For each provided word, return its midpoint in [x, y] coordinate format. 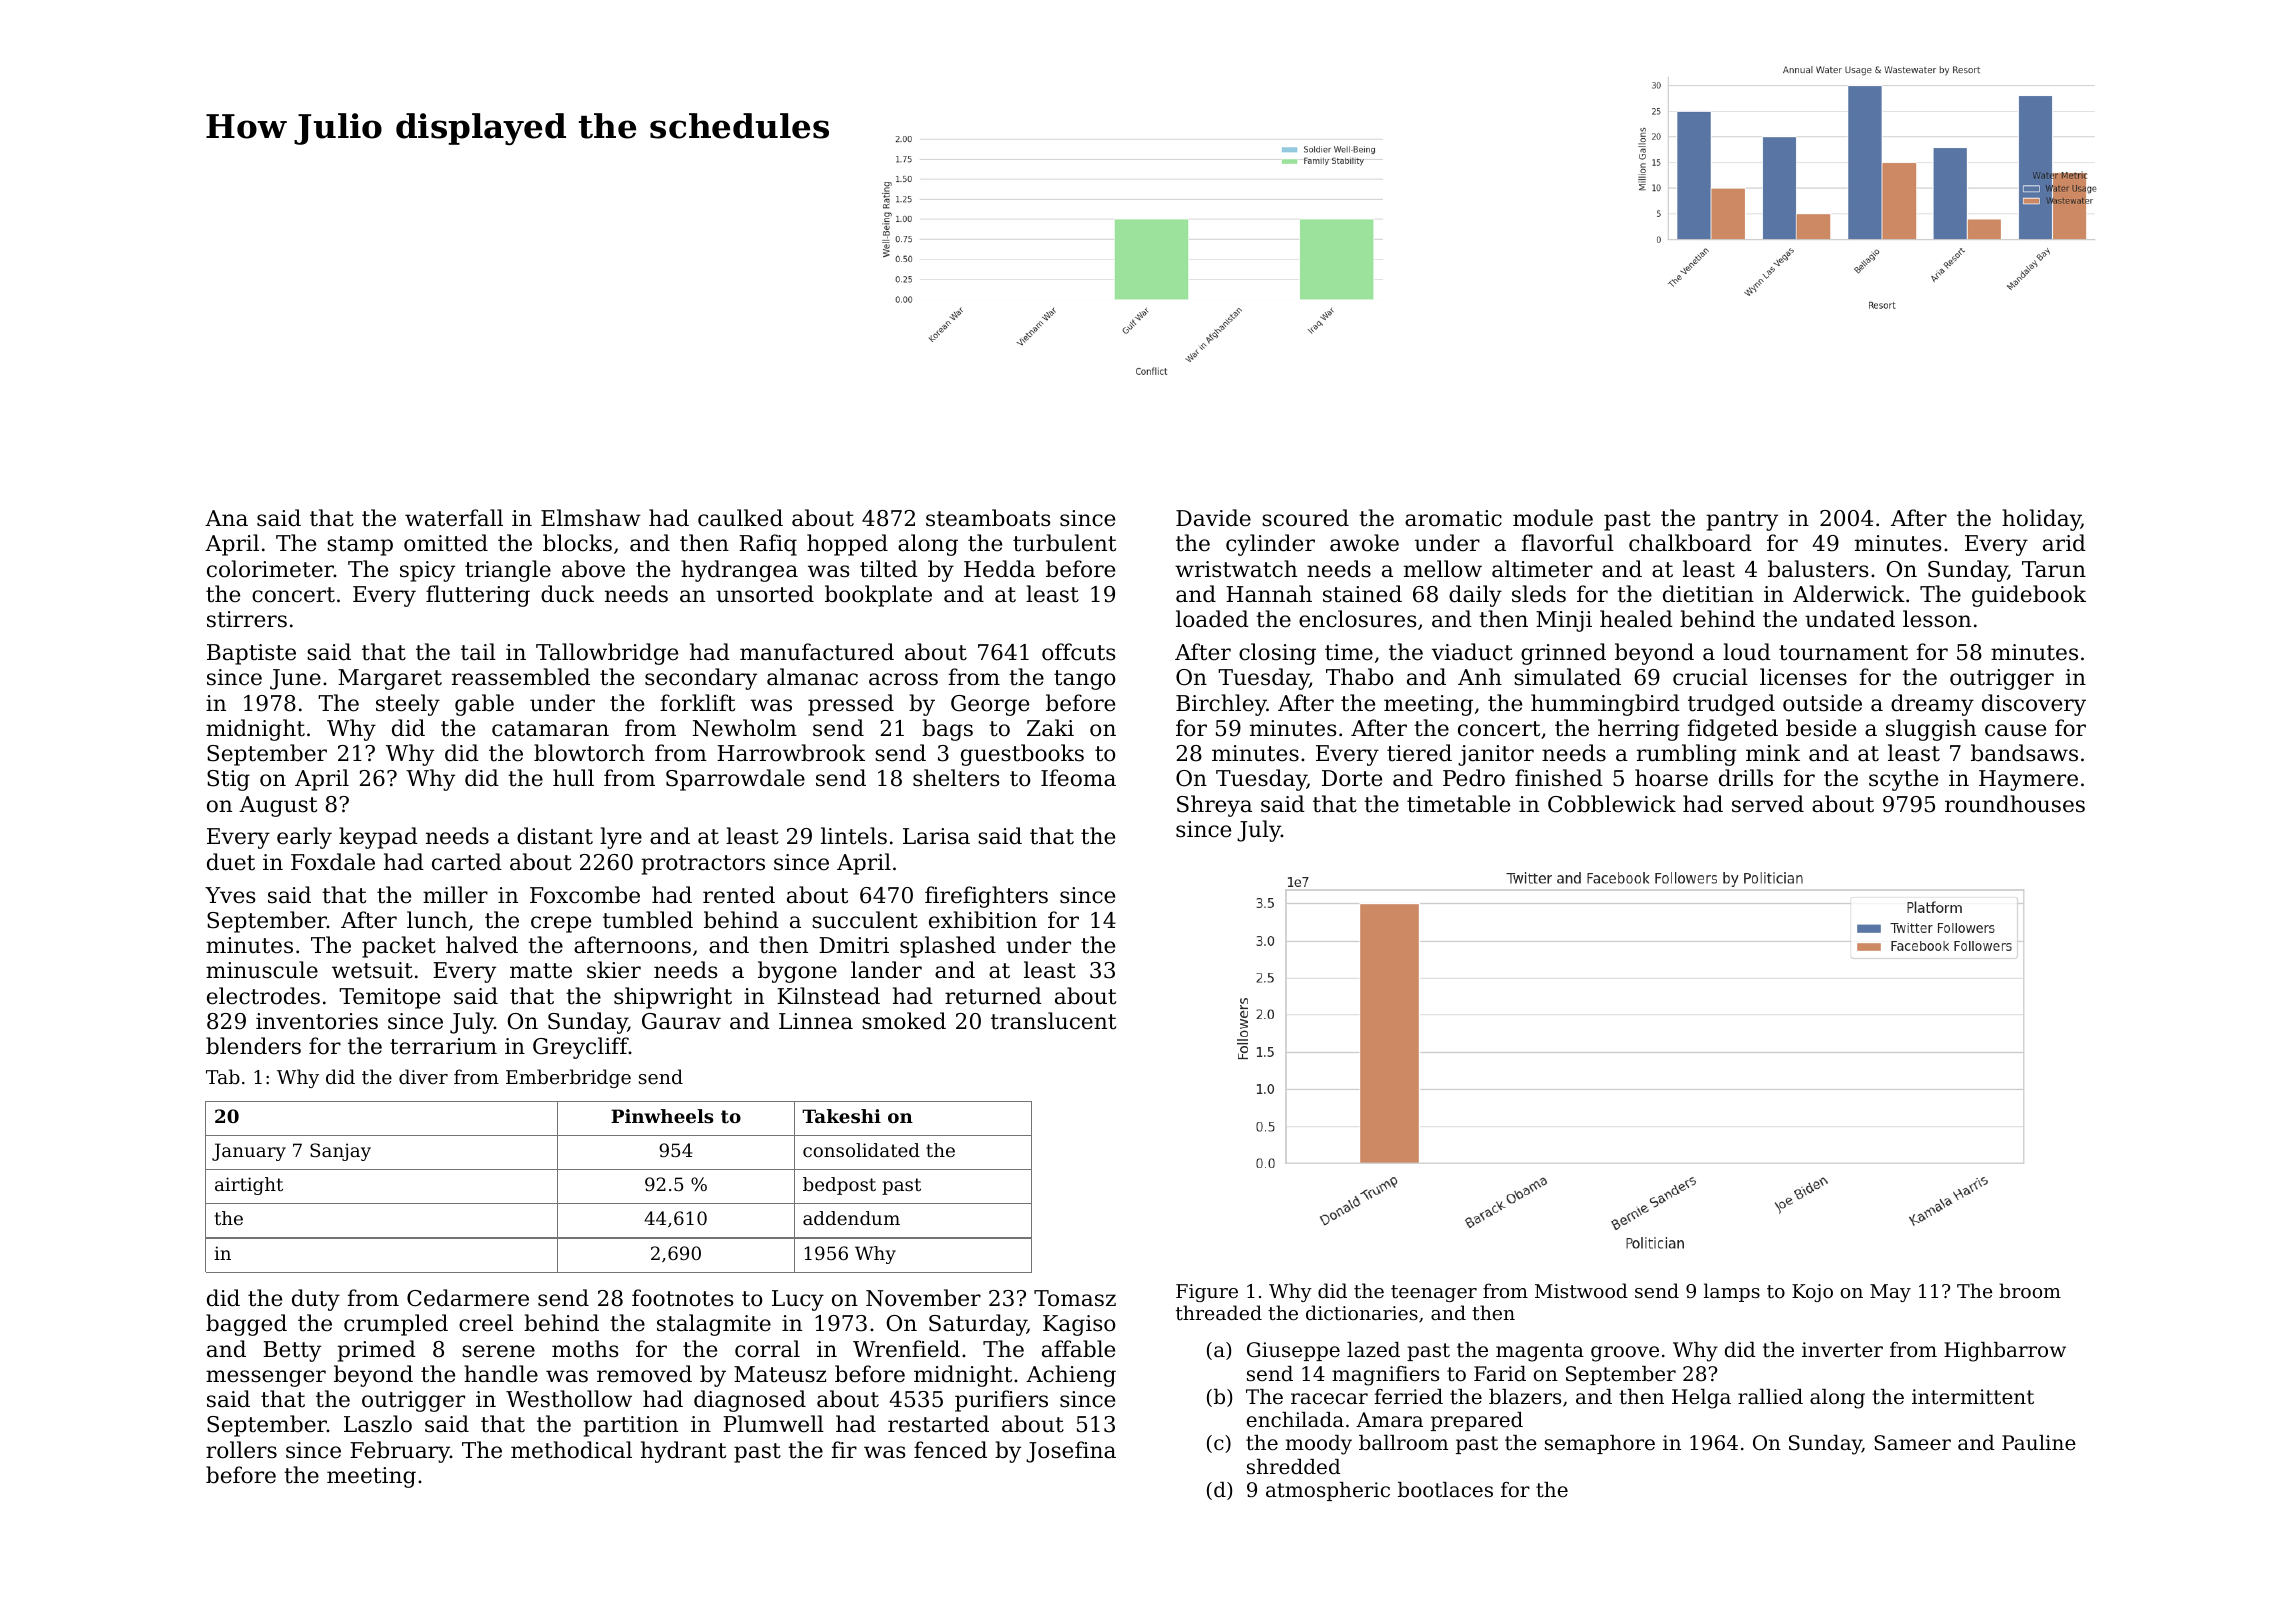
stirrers [247, 619]
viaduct [1472, 652]
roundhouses [2015, 804]
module [1553, 518]
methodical [571, 1450]
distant [555, 836]
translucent [1053, 1021]
